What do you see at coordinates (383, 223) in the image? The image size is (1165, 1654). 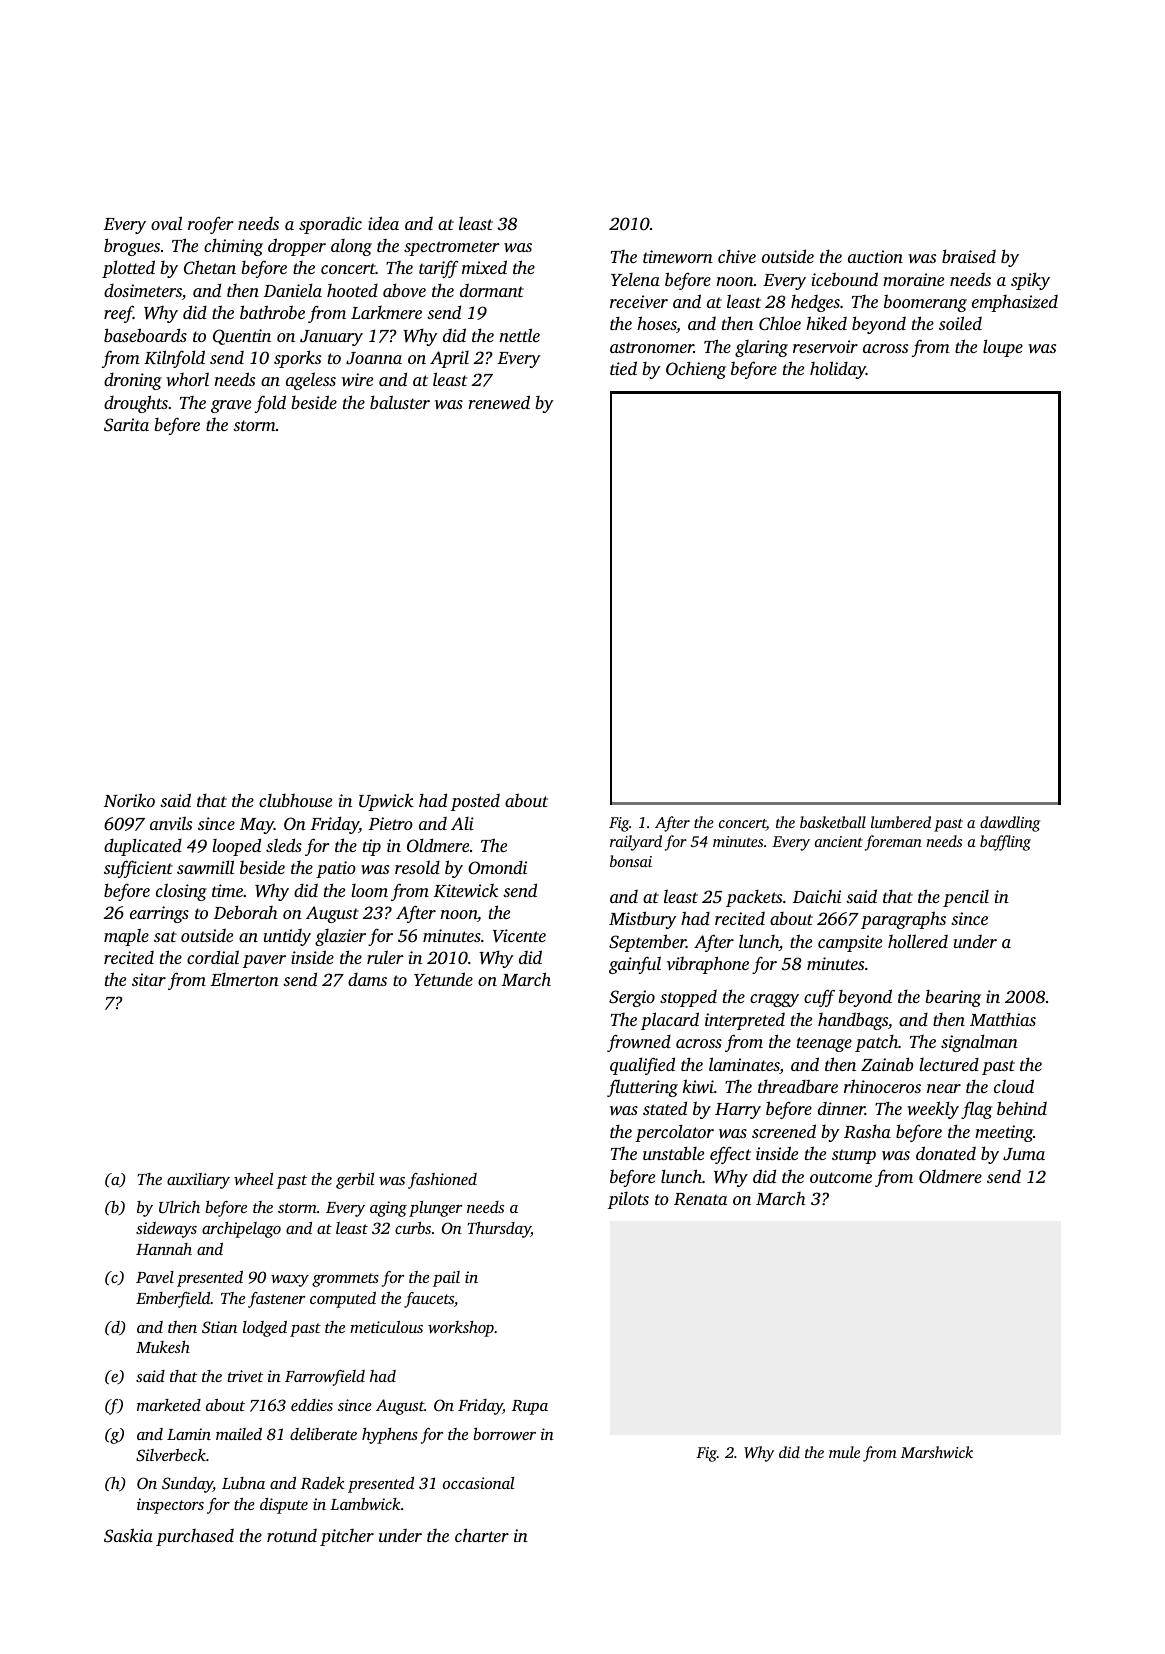 I see `idea` at bounding box center [383, 223].
